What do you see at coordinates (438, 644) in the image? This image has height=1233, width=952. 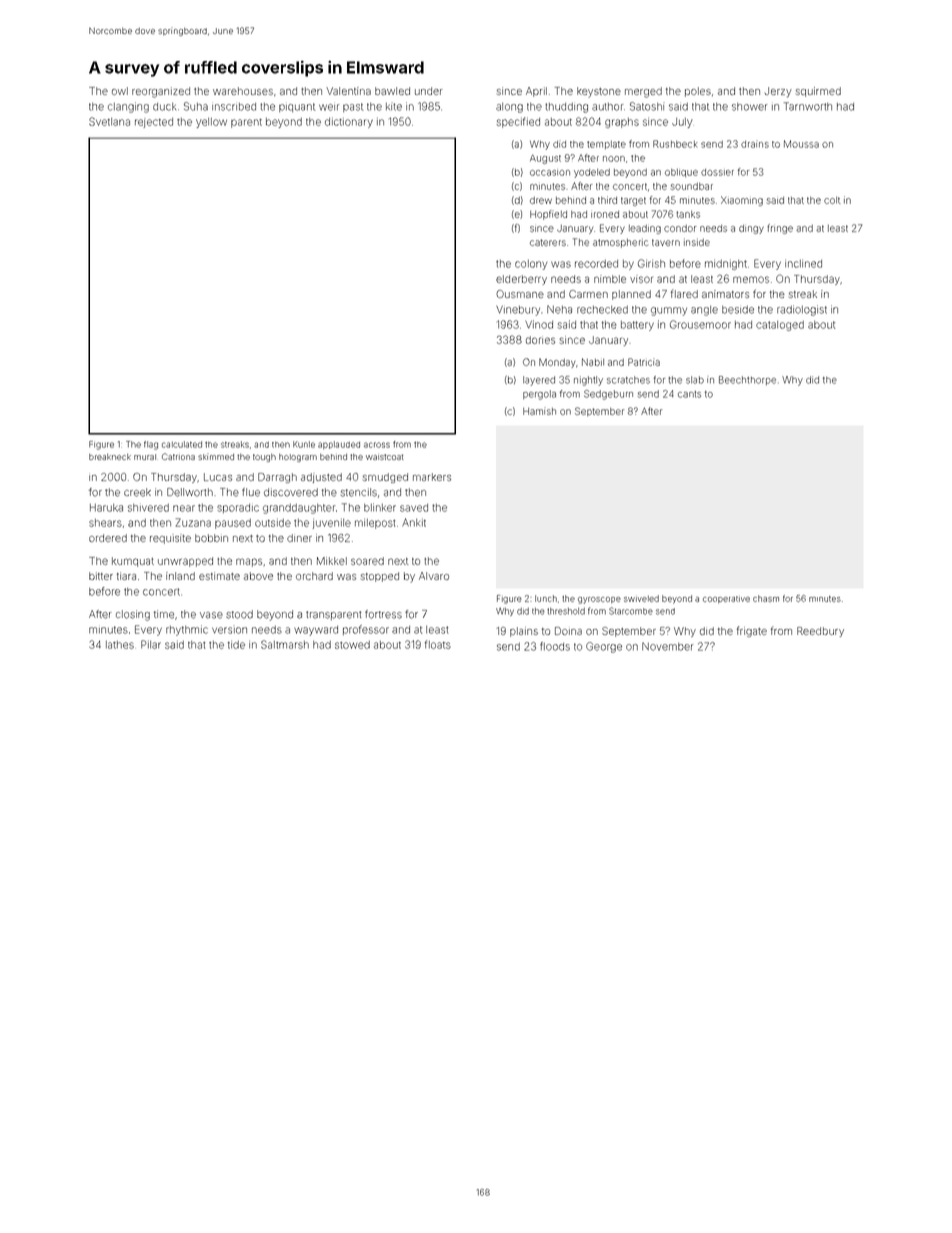 I see `floats` at bounding box center [438, 644].
